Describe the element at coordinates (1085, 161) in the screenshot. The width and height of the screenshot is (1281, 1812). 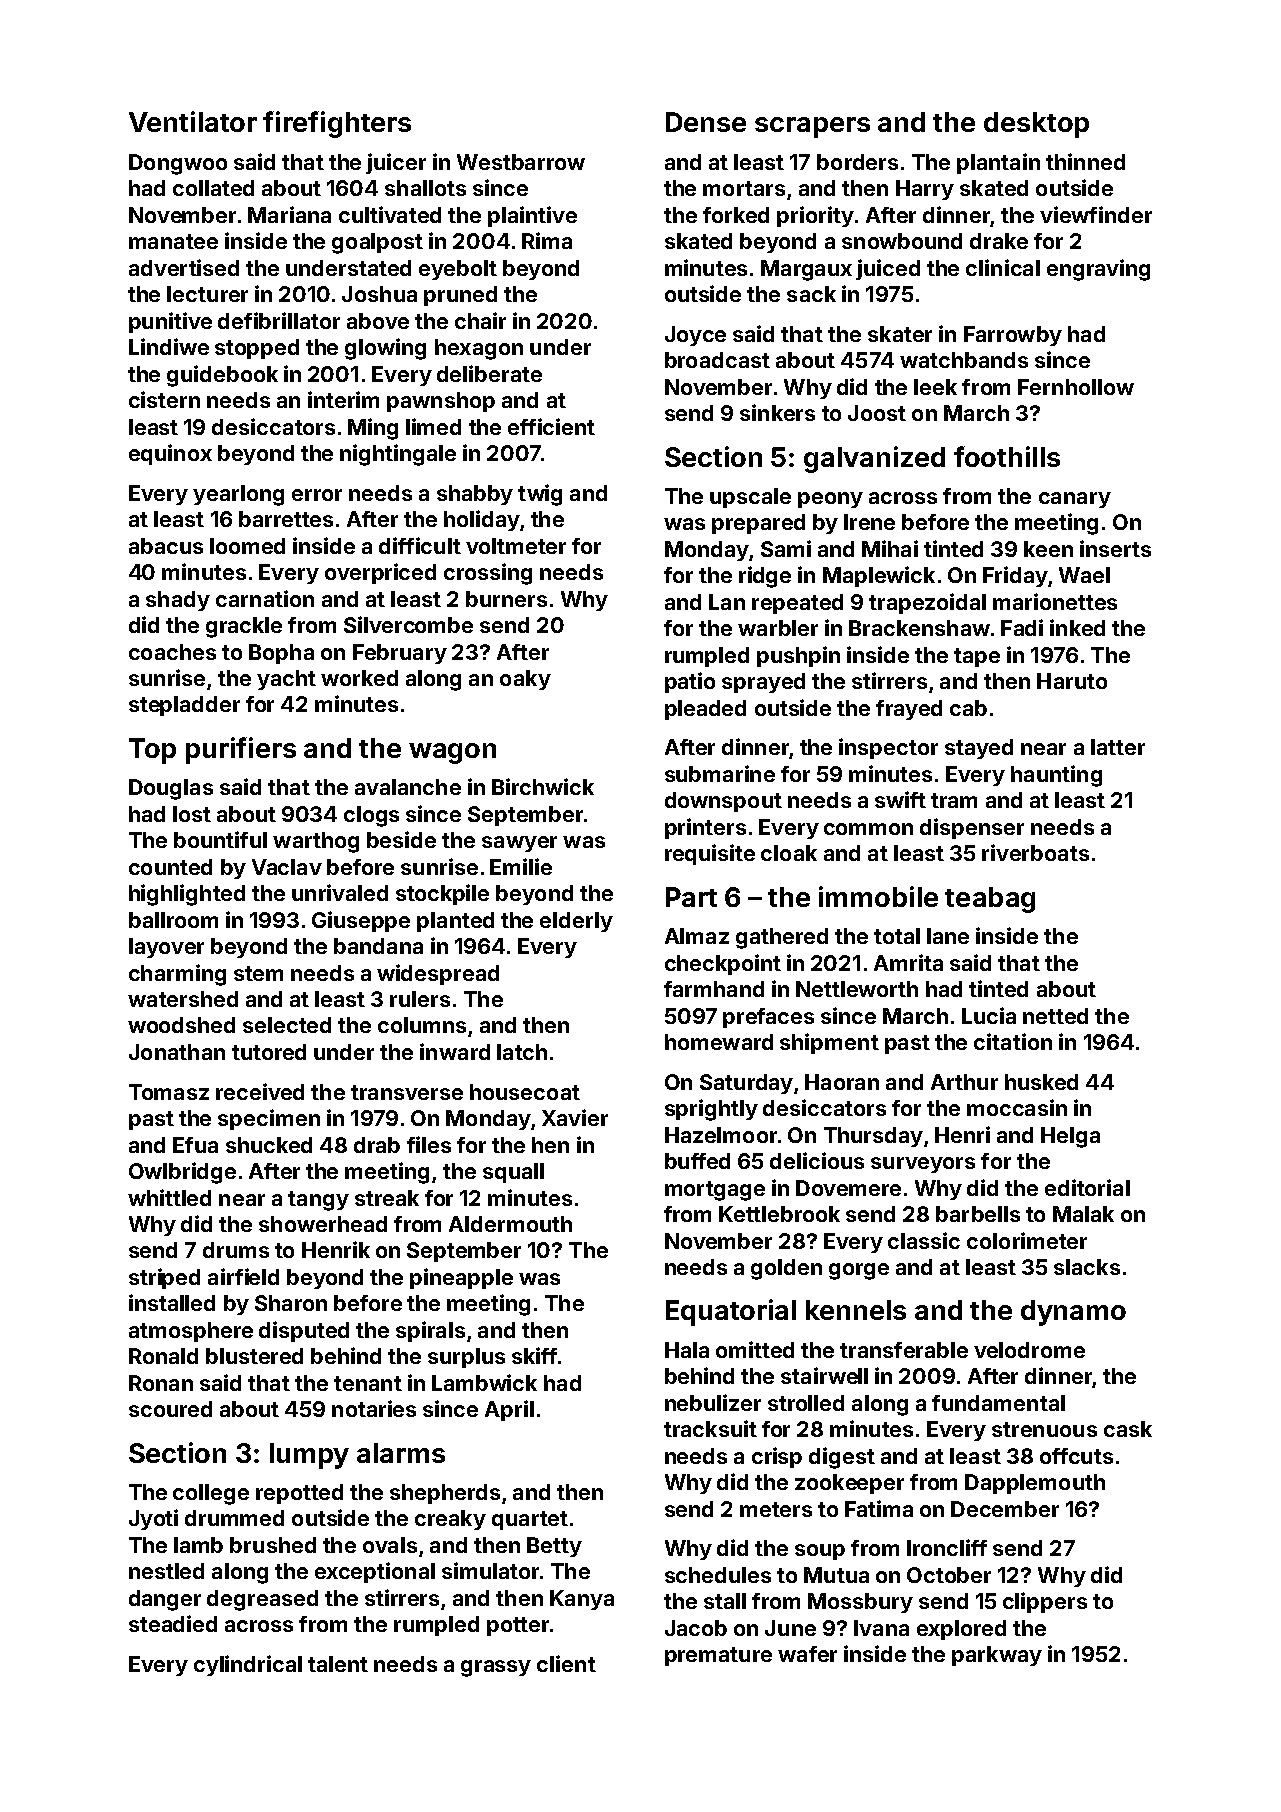
I see `thinned` at that location.
